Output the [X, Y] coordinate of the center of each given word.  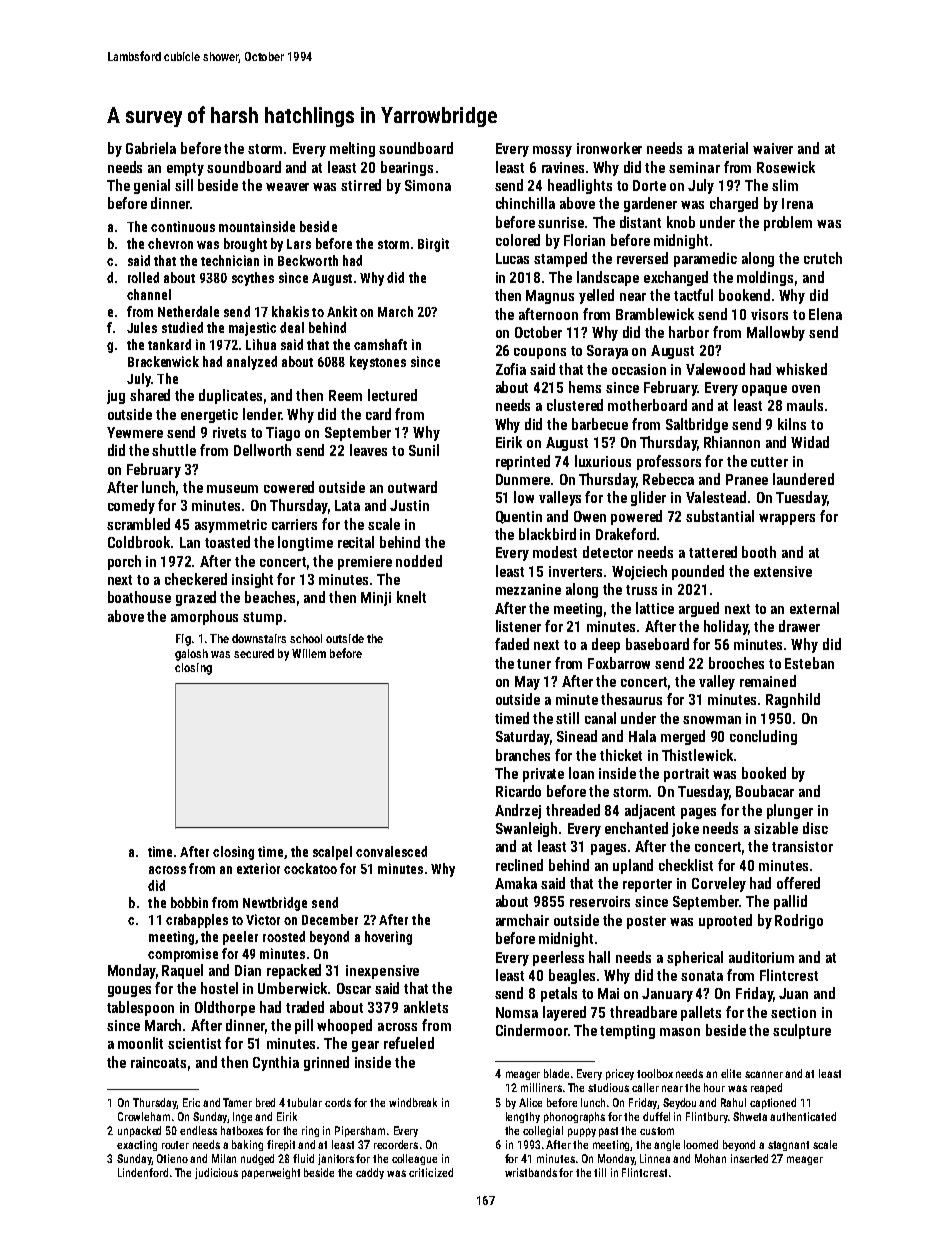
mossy [552, 151]
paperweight [271, 1173]
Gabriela [151, 148]
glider [648, 498]
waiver [773, 148]
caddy [370, 1173]
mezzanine [528, 589]
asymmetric [231, 526]
